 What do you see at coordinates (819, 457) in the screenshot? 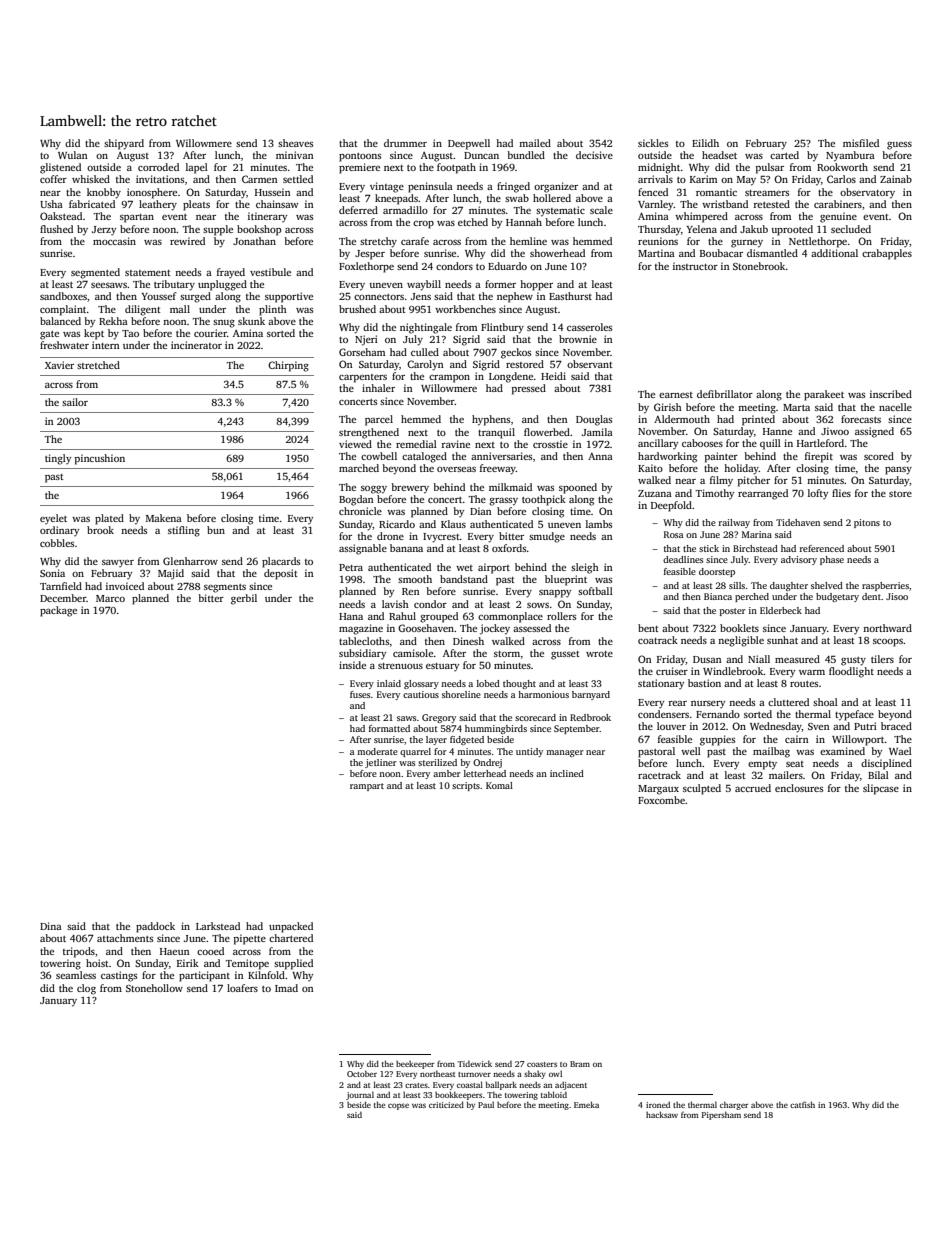
I see `firepit` at bounding box center [819, 457].
